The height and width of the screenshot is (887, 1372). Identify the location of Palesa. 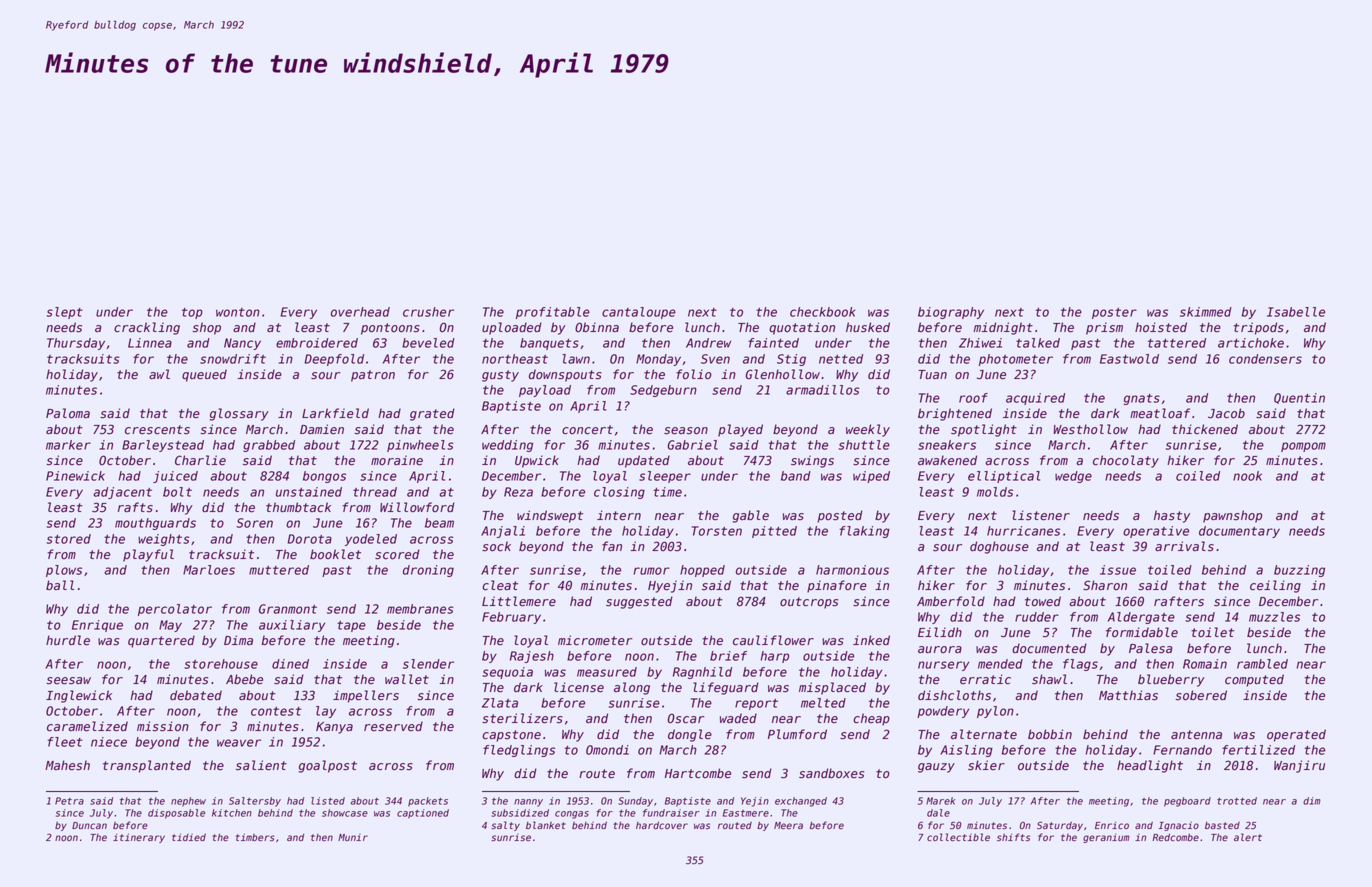
(1151, 648).
